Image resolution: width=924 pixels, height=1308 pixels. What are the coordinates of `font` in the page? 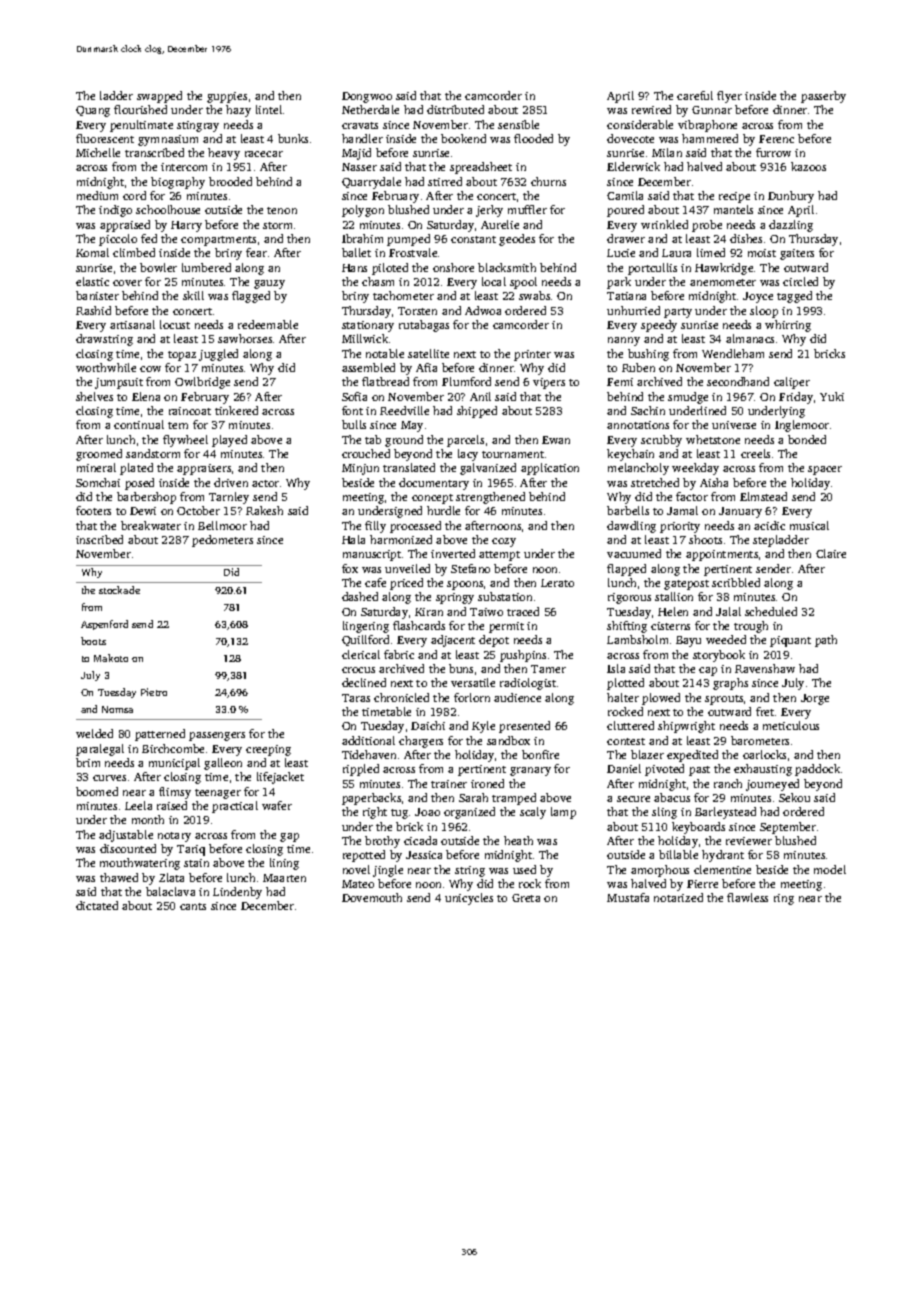 It's located at (352, 410).
